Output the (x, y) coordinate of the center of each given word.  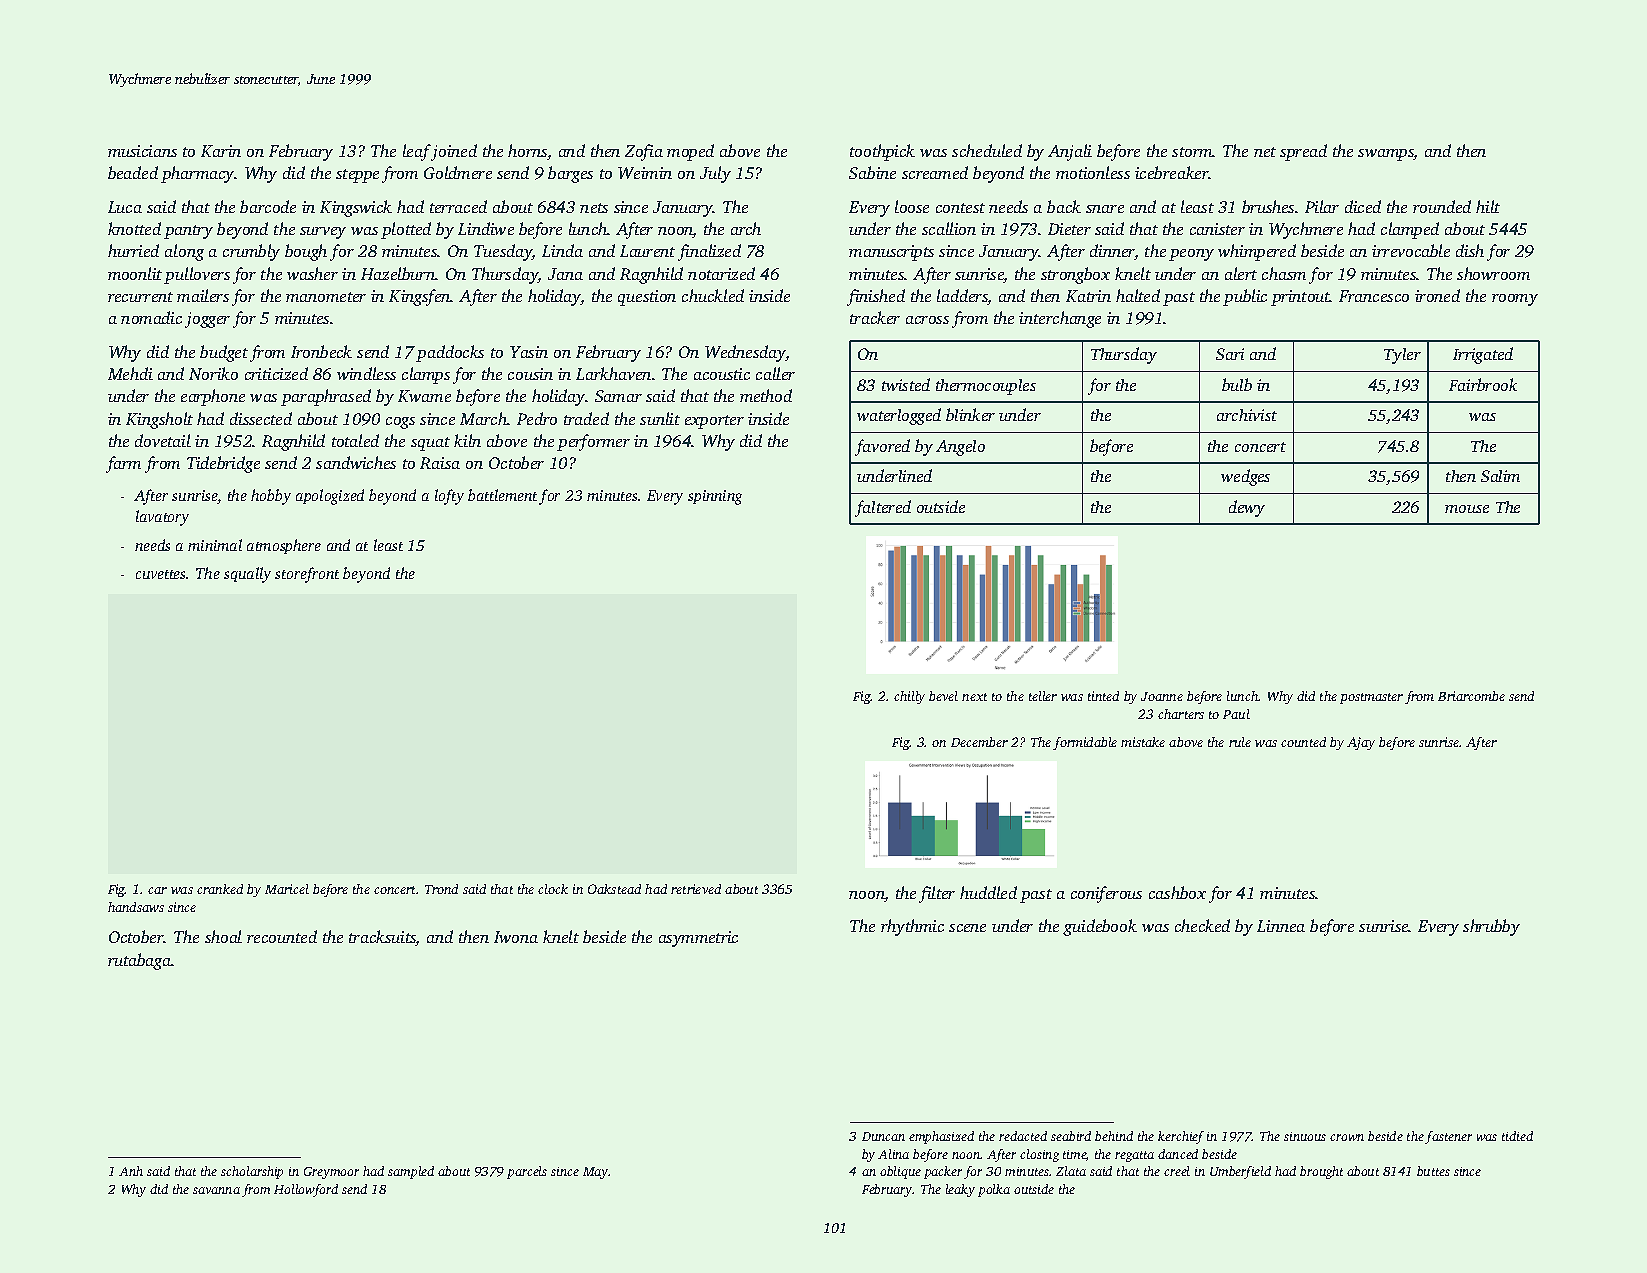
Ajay (1361, 743)
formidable (1085, 743)
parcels (527, 1172)
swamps (1386, 155)
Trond (441, 889)
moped (690, 152)
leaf (417, 152)
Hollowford (306, 1190)
